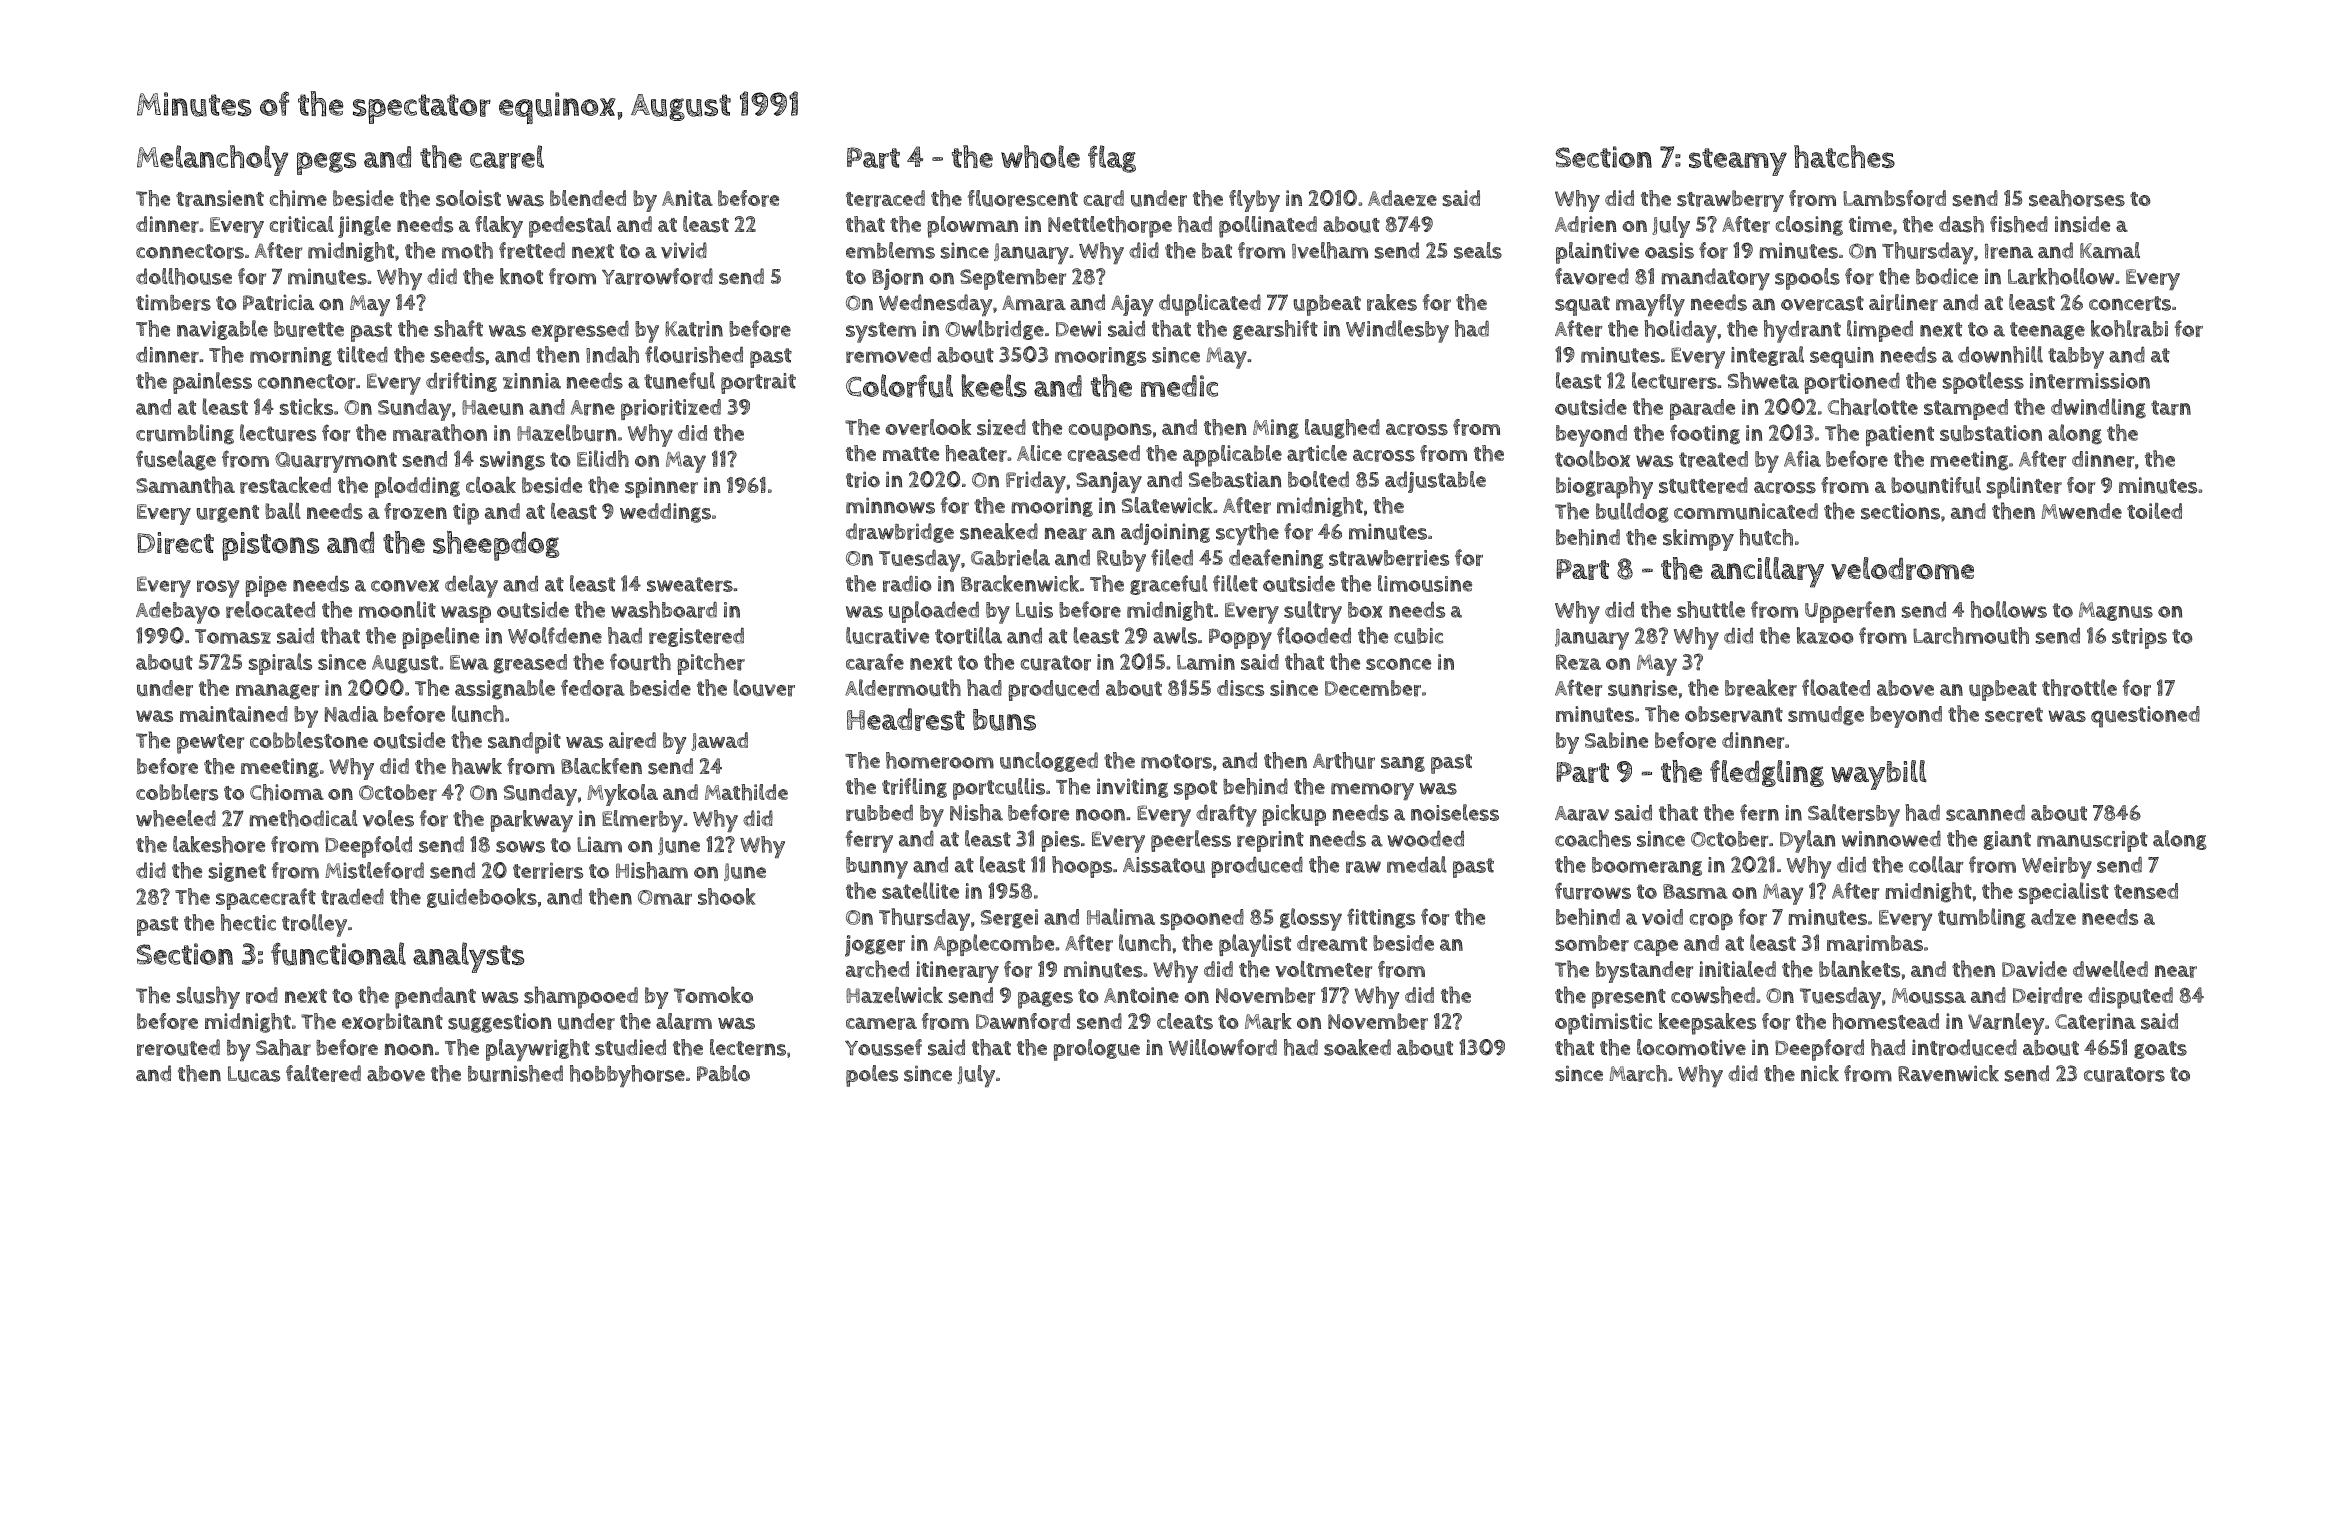 This screenshot has height=1522, width=2352. Describe the element at coordinates (1903, 302) in the screenshot. I see `airliner` at that location.
